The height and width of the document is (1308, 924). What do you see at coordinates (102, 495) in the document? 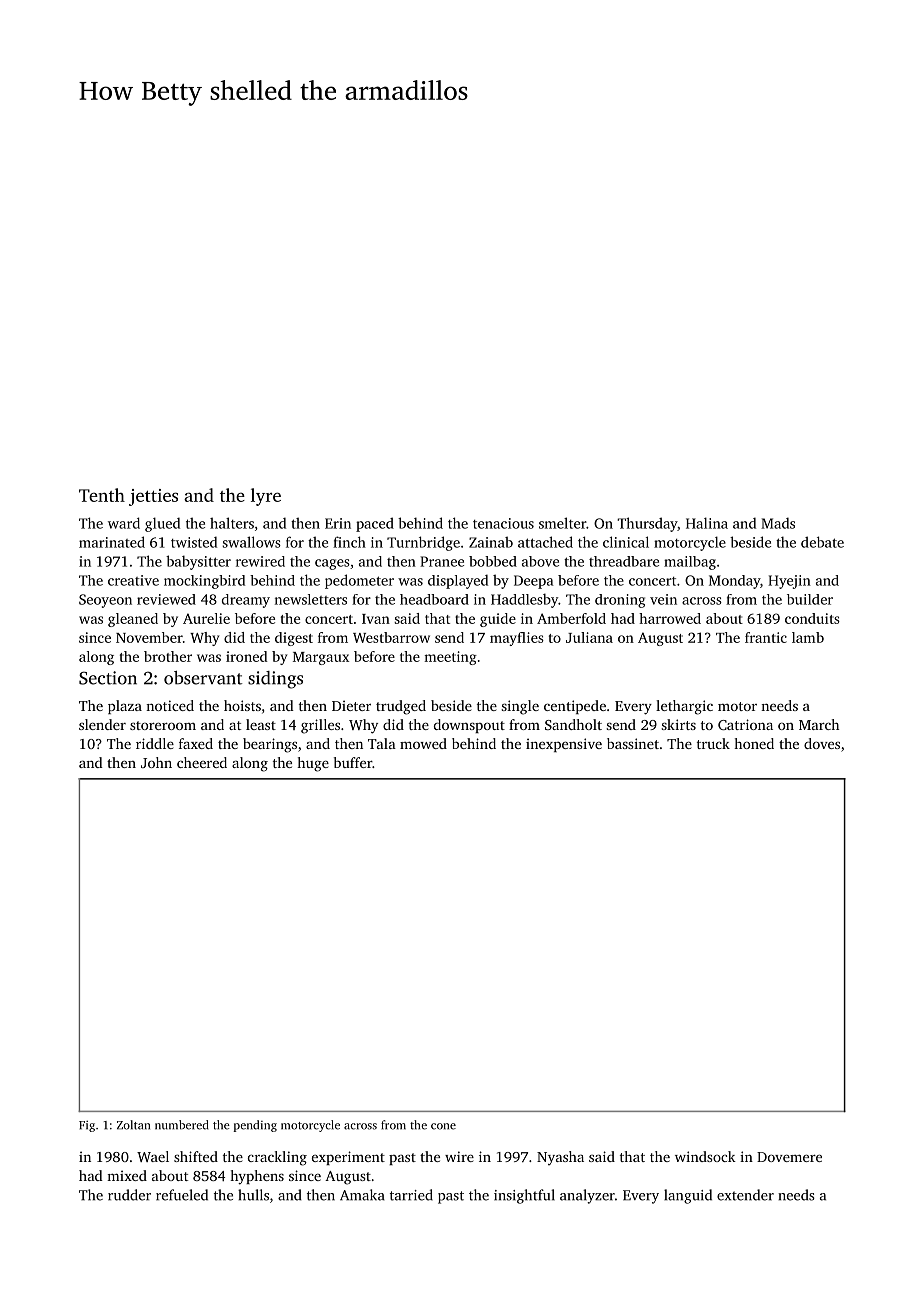
I see `Tenth` at bounding box center [102, 495].
